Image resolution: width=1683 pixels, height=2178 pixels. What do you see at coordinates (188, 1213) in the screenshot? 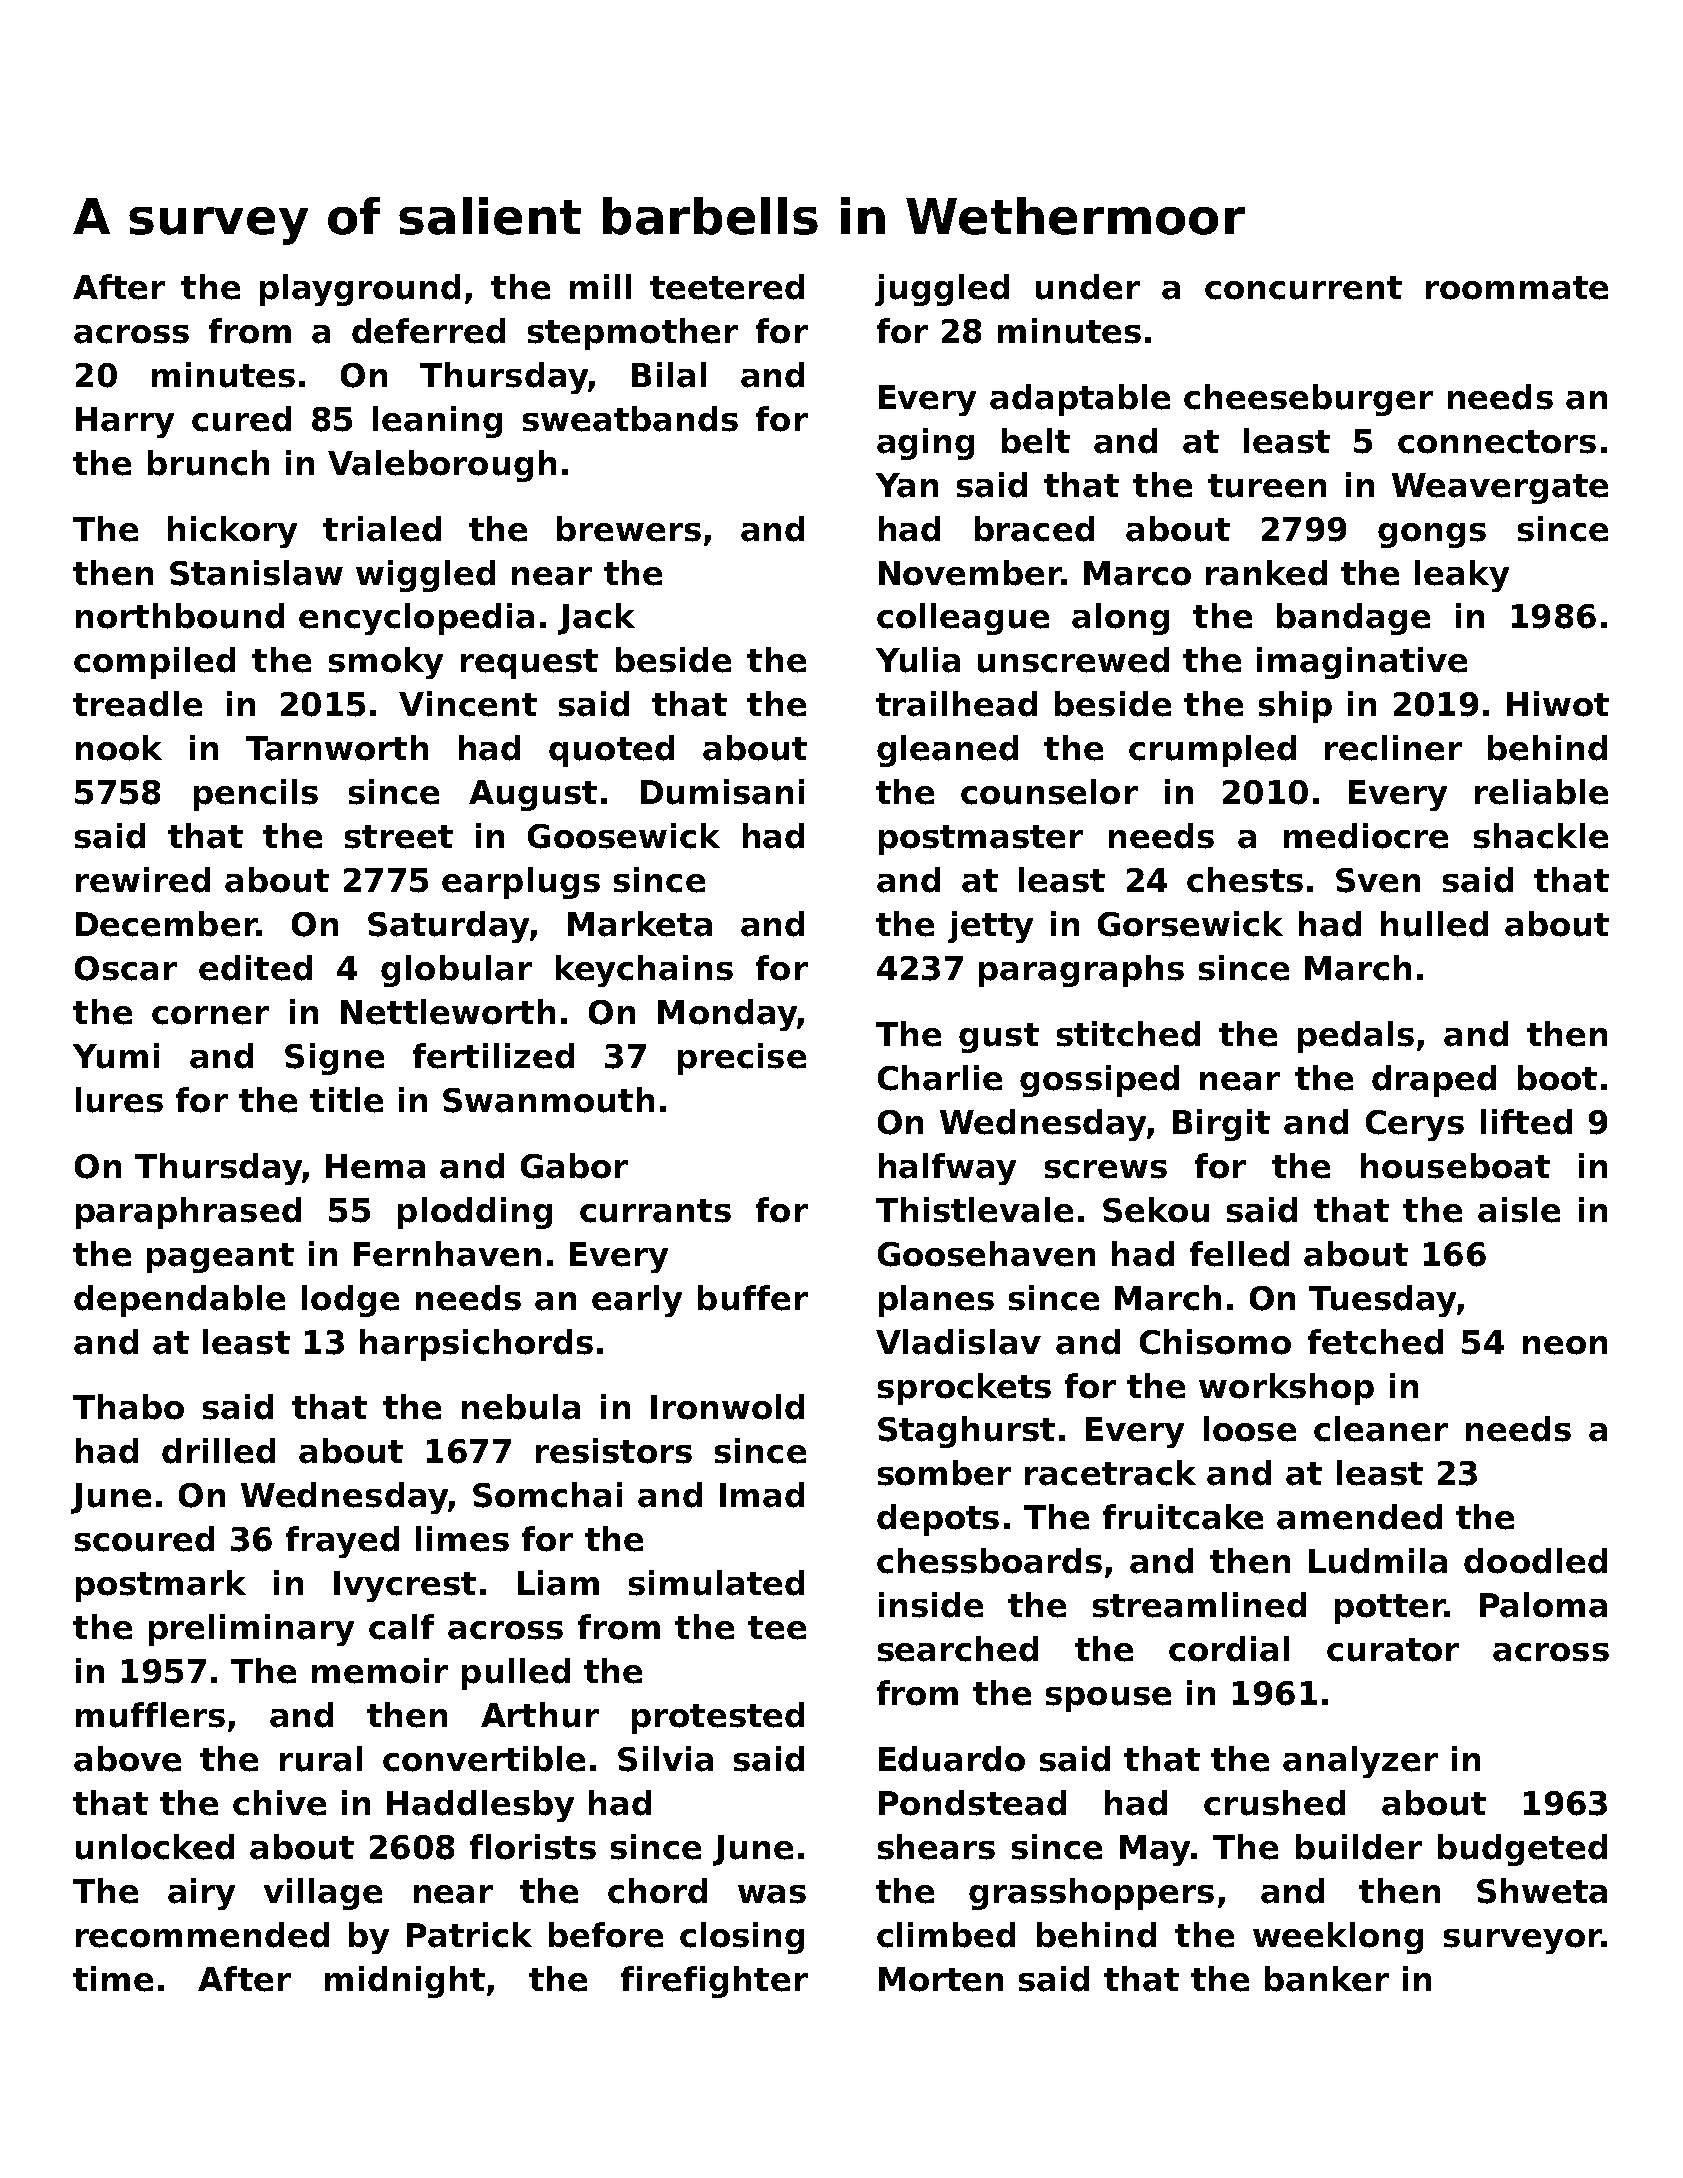
I see `paraphrased` at bounding box center [188, 1213].
